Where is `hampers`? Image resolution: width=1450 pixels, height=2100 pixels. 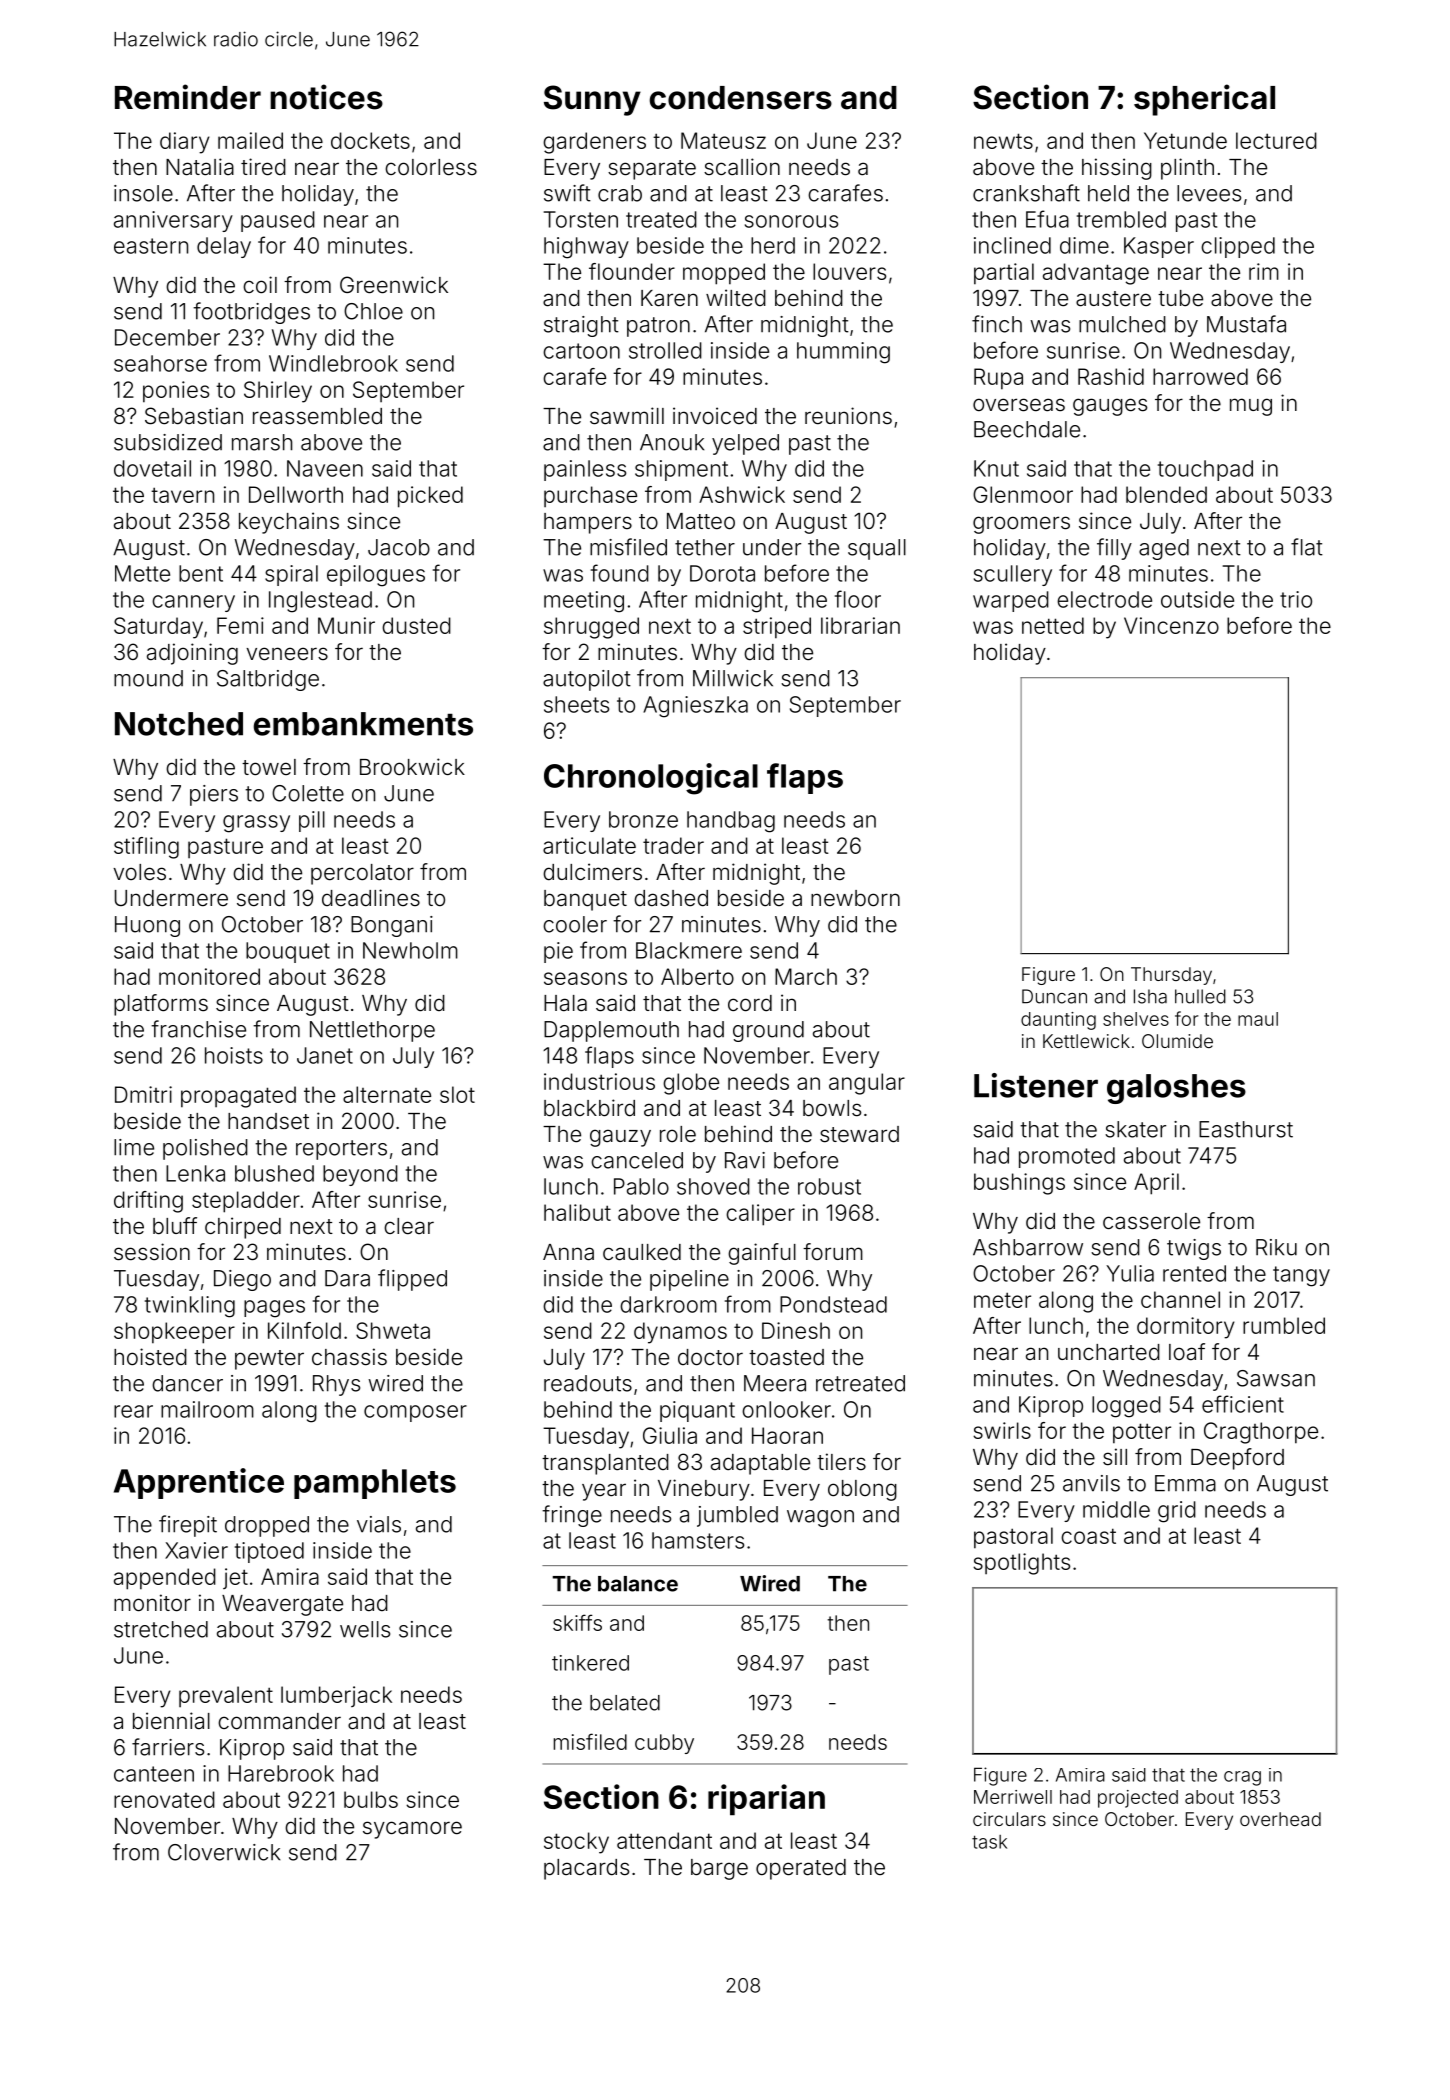 hampers is located at coordinates (588, 523).
